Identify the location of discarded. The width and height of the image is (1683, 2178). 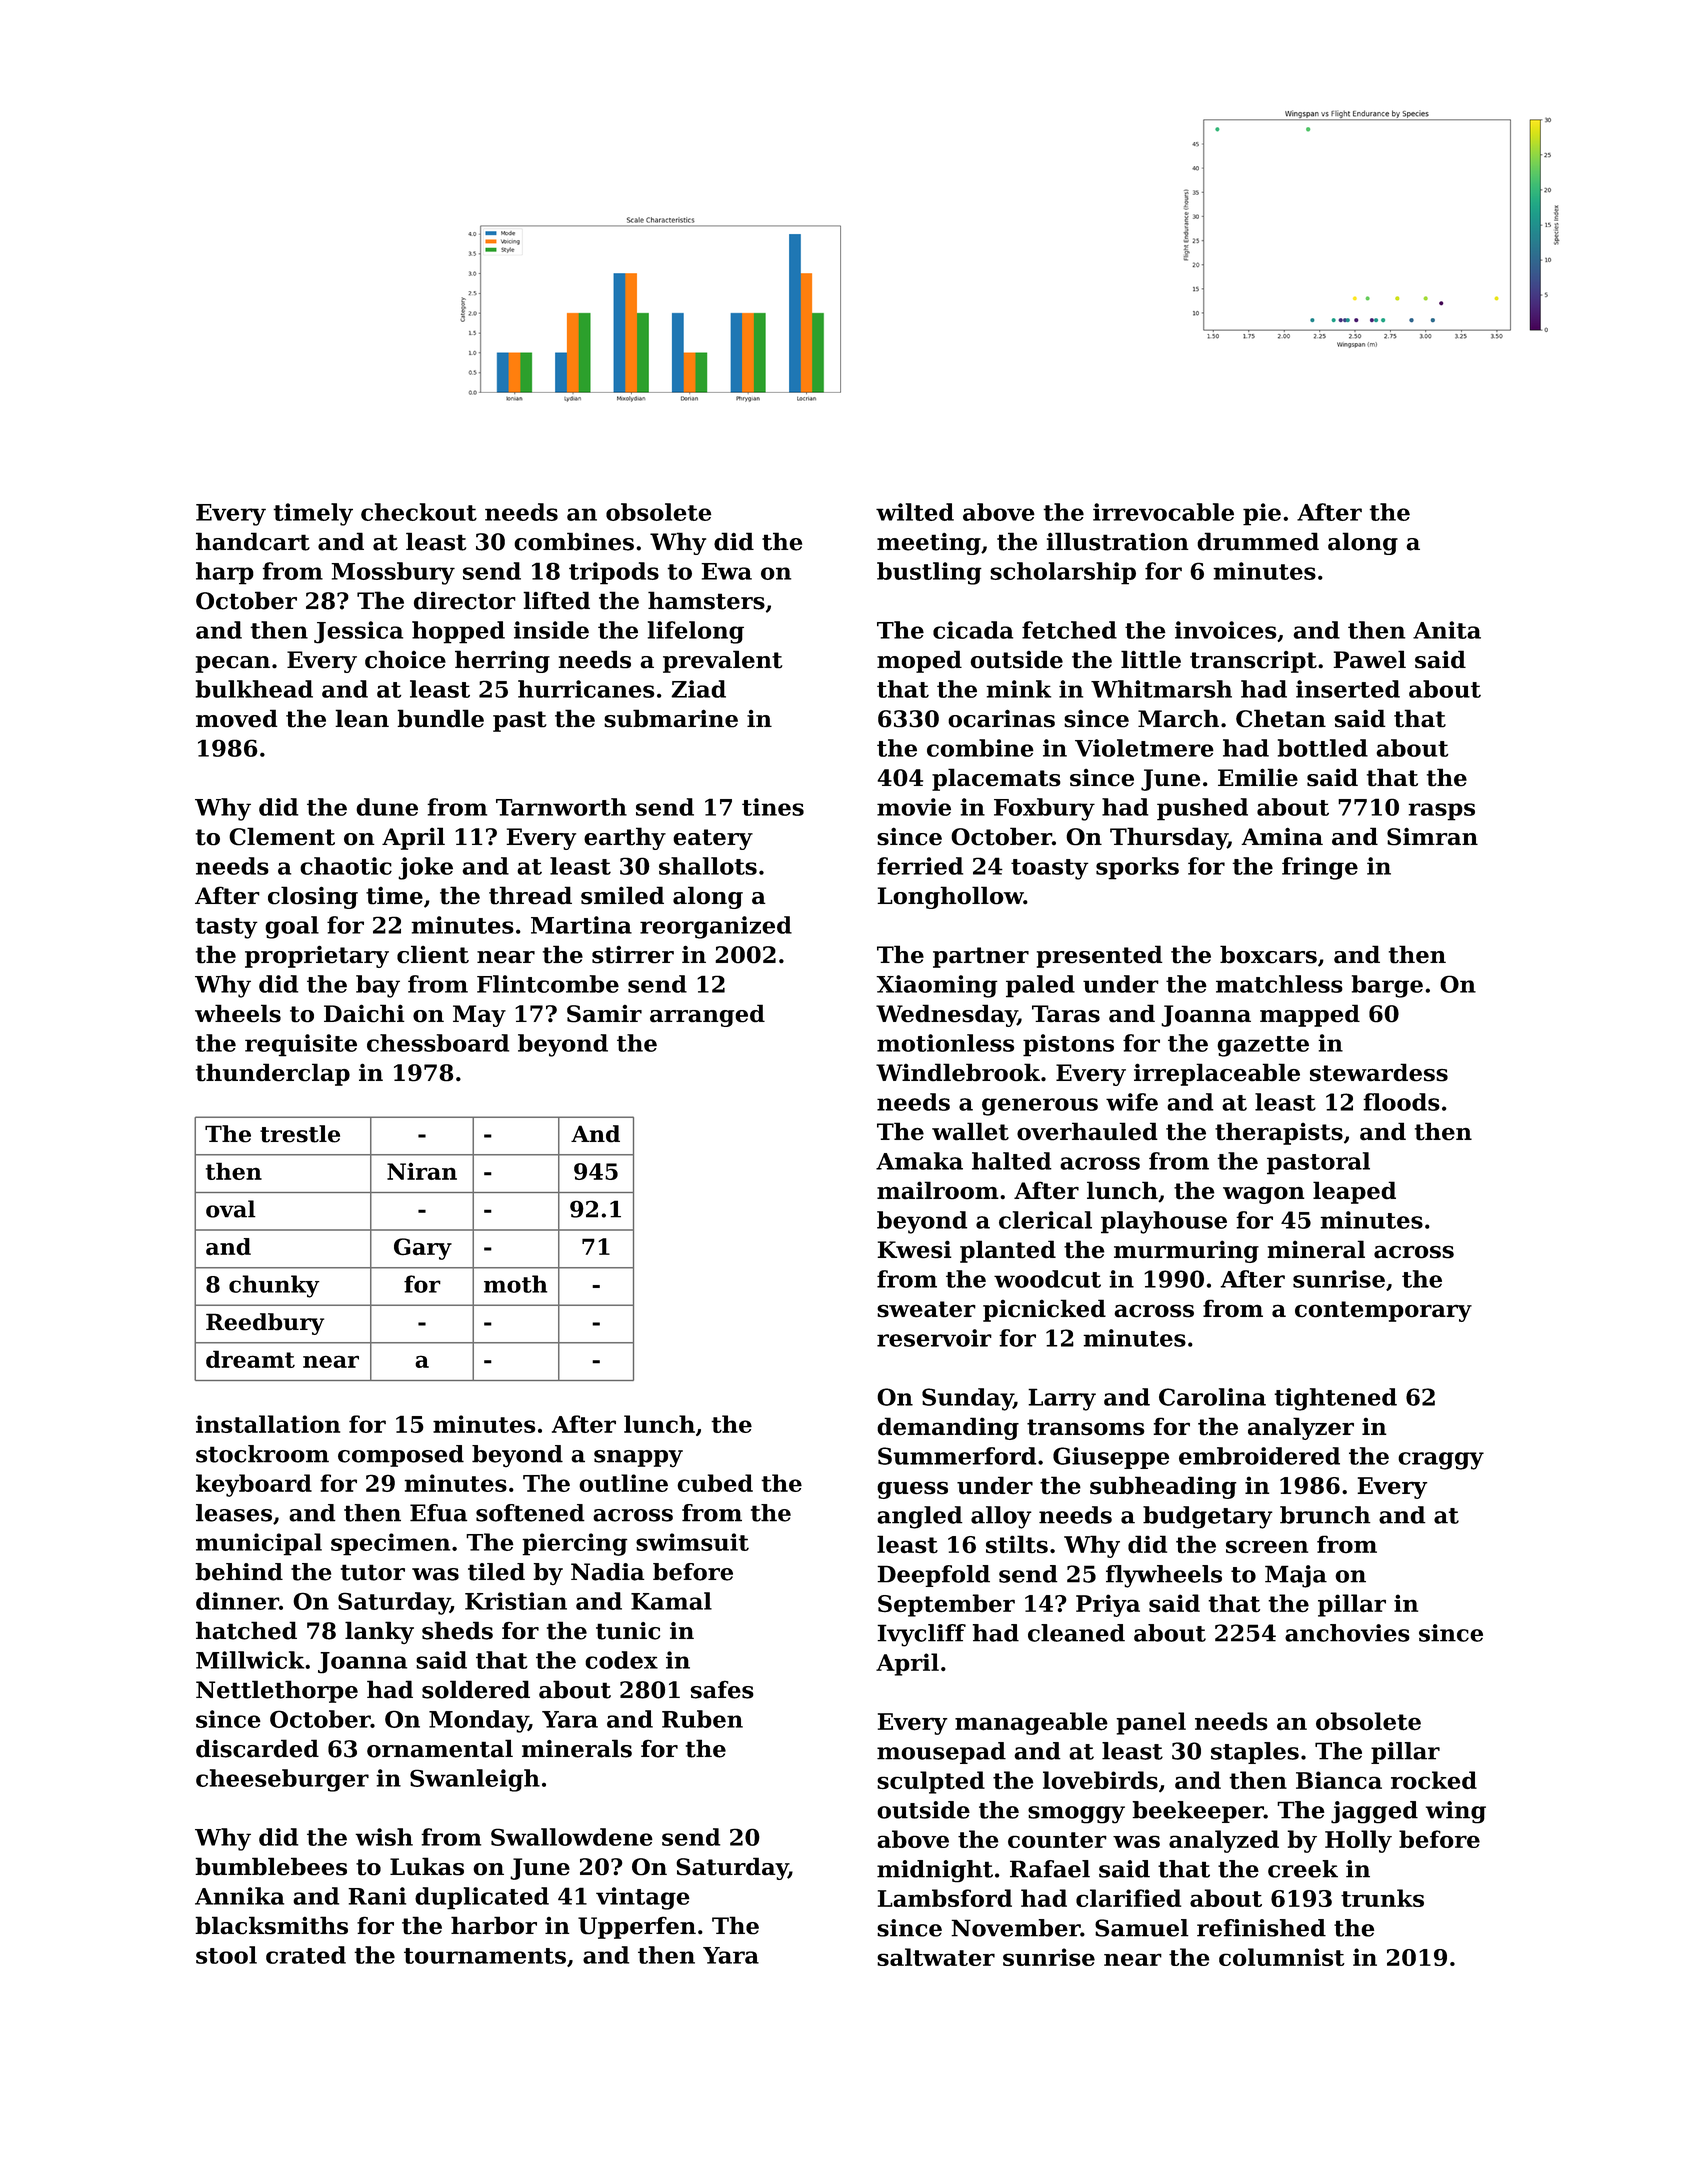
(257, 1748).
